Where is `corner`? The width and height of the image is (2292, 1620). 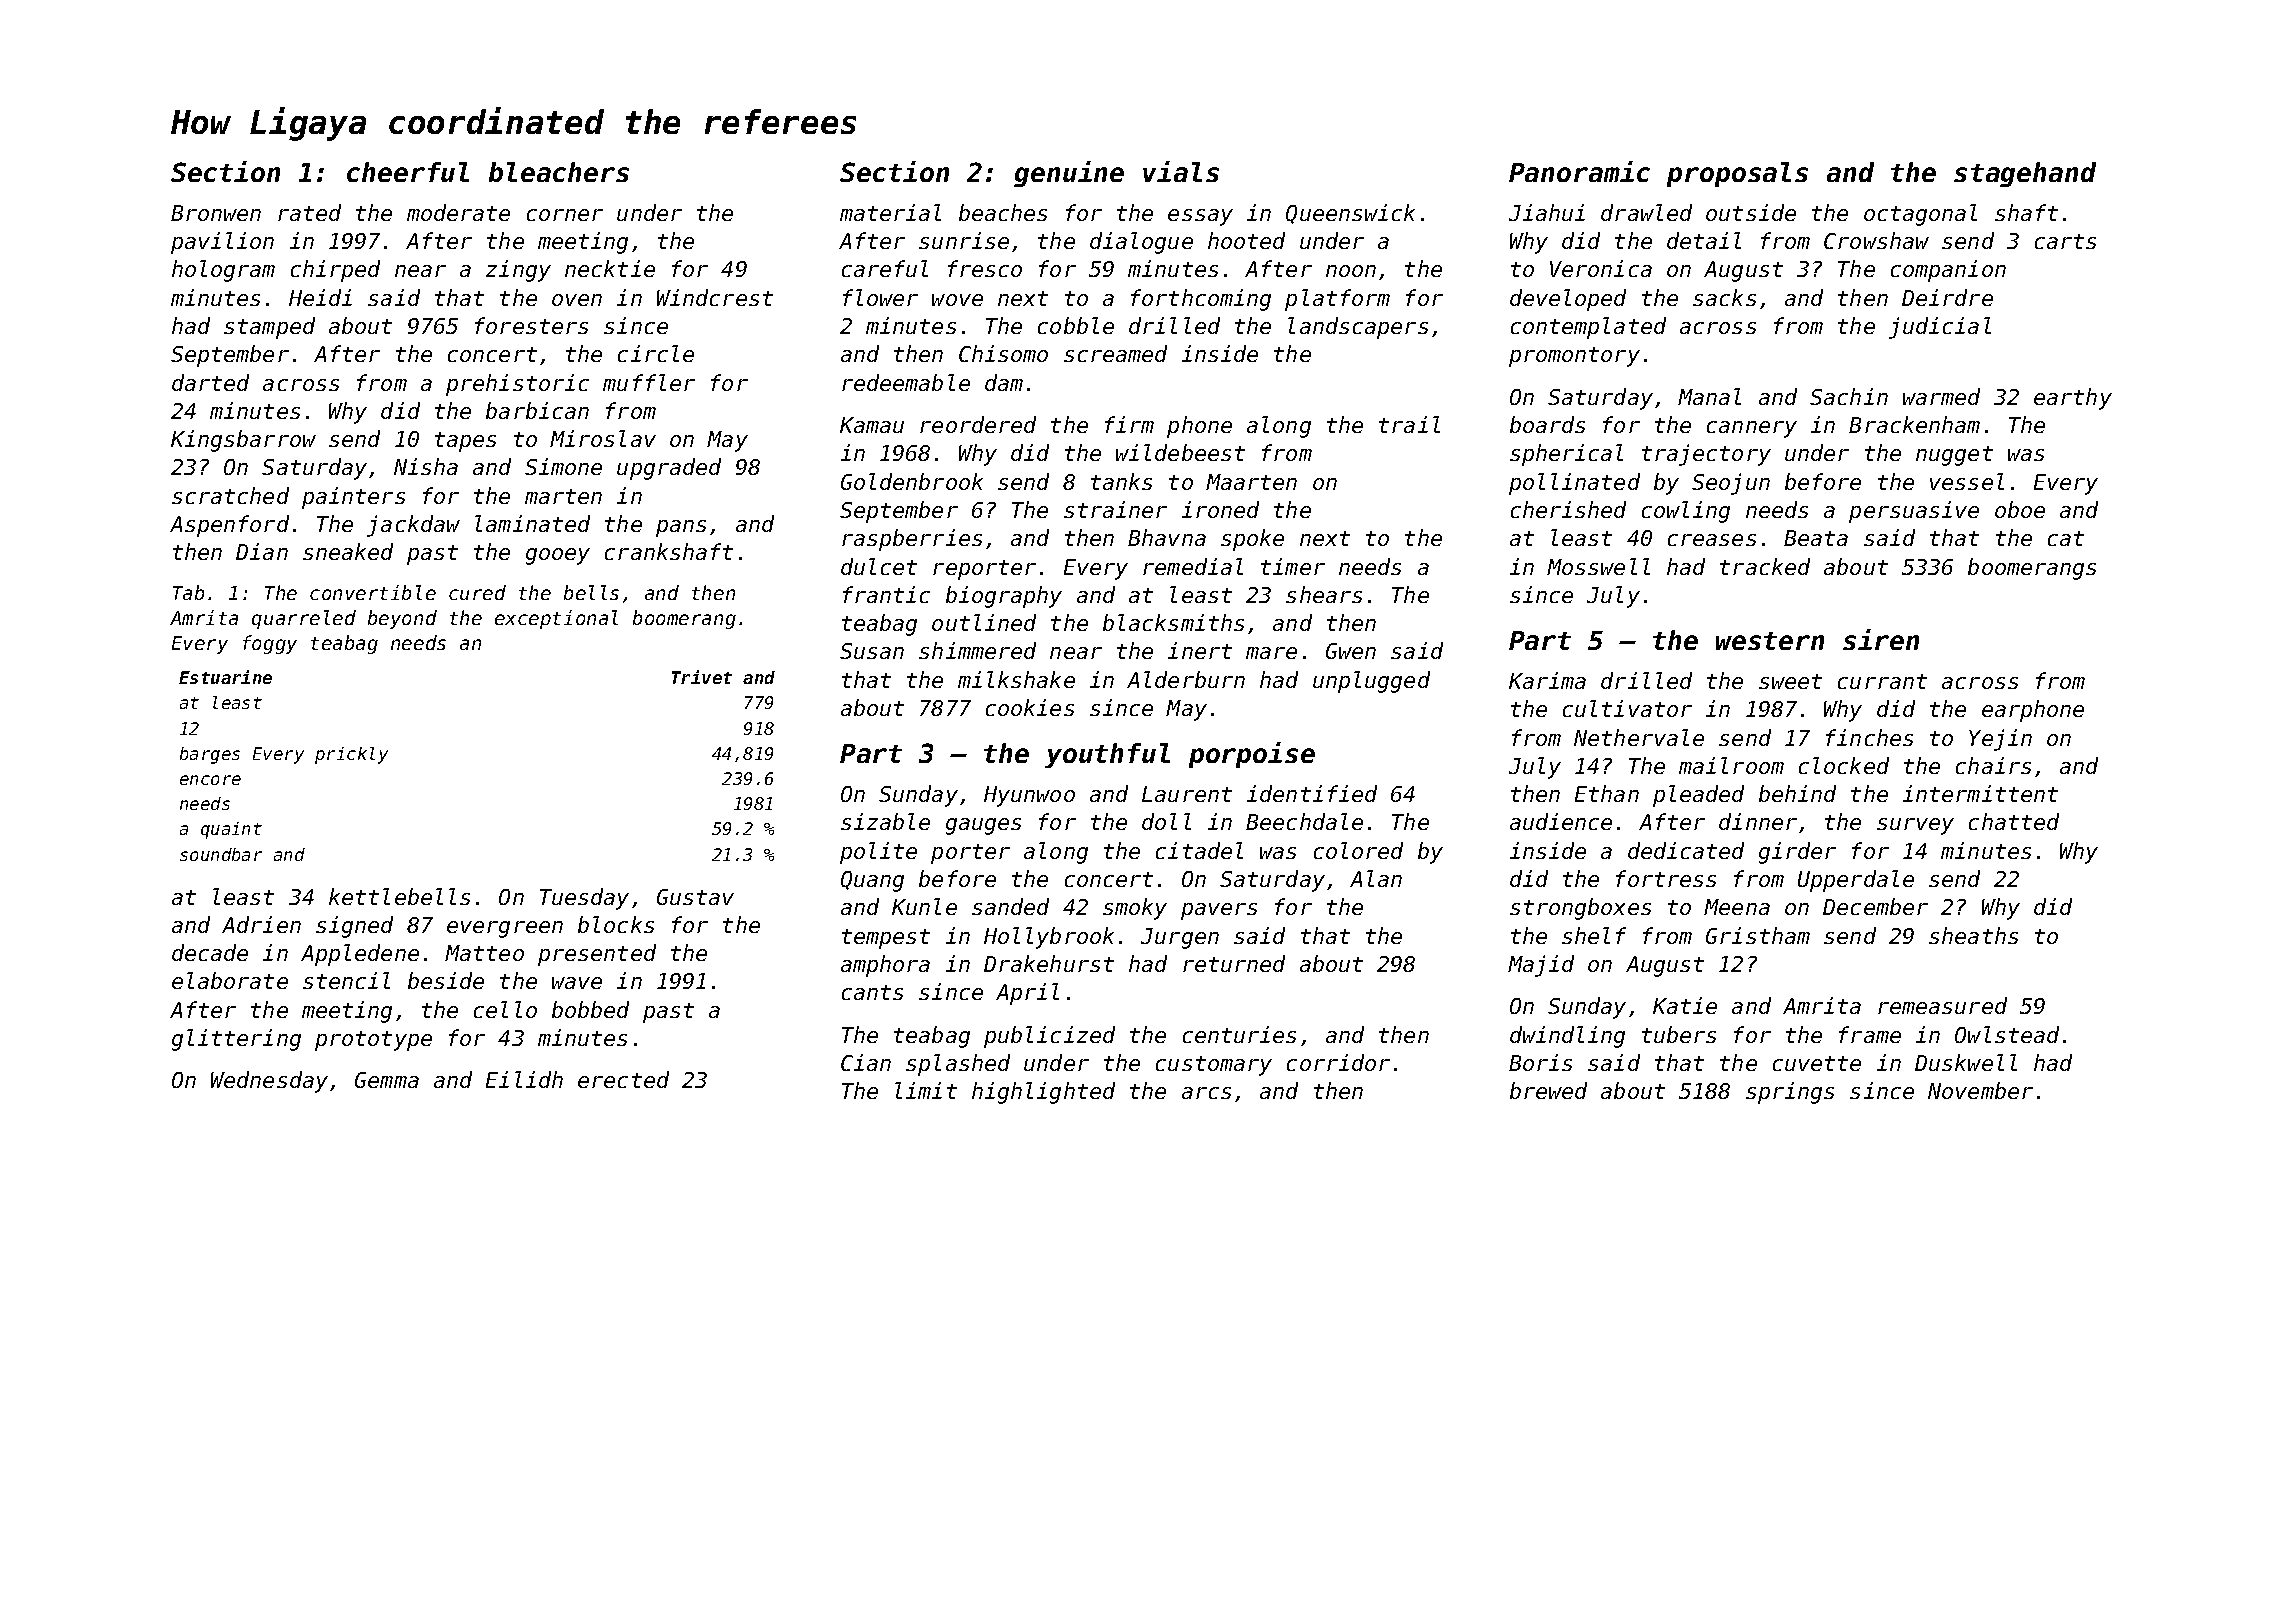 corner is located at coordinates (565, 215).
